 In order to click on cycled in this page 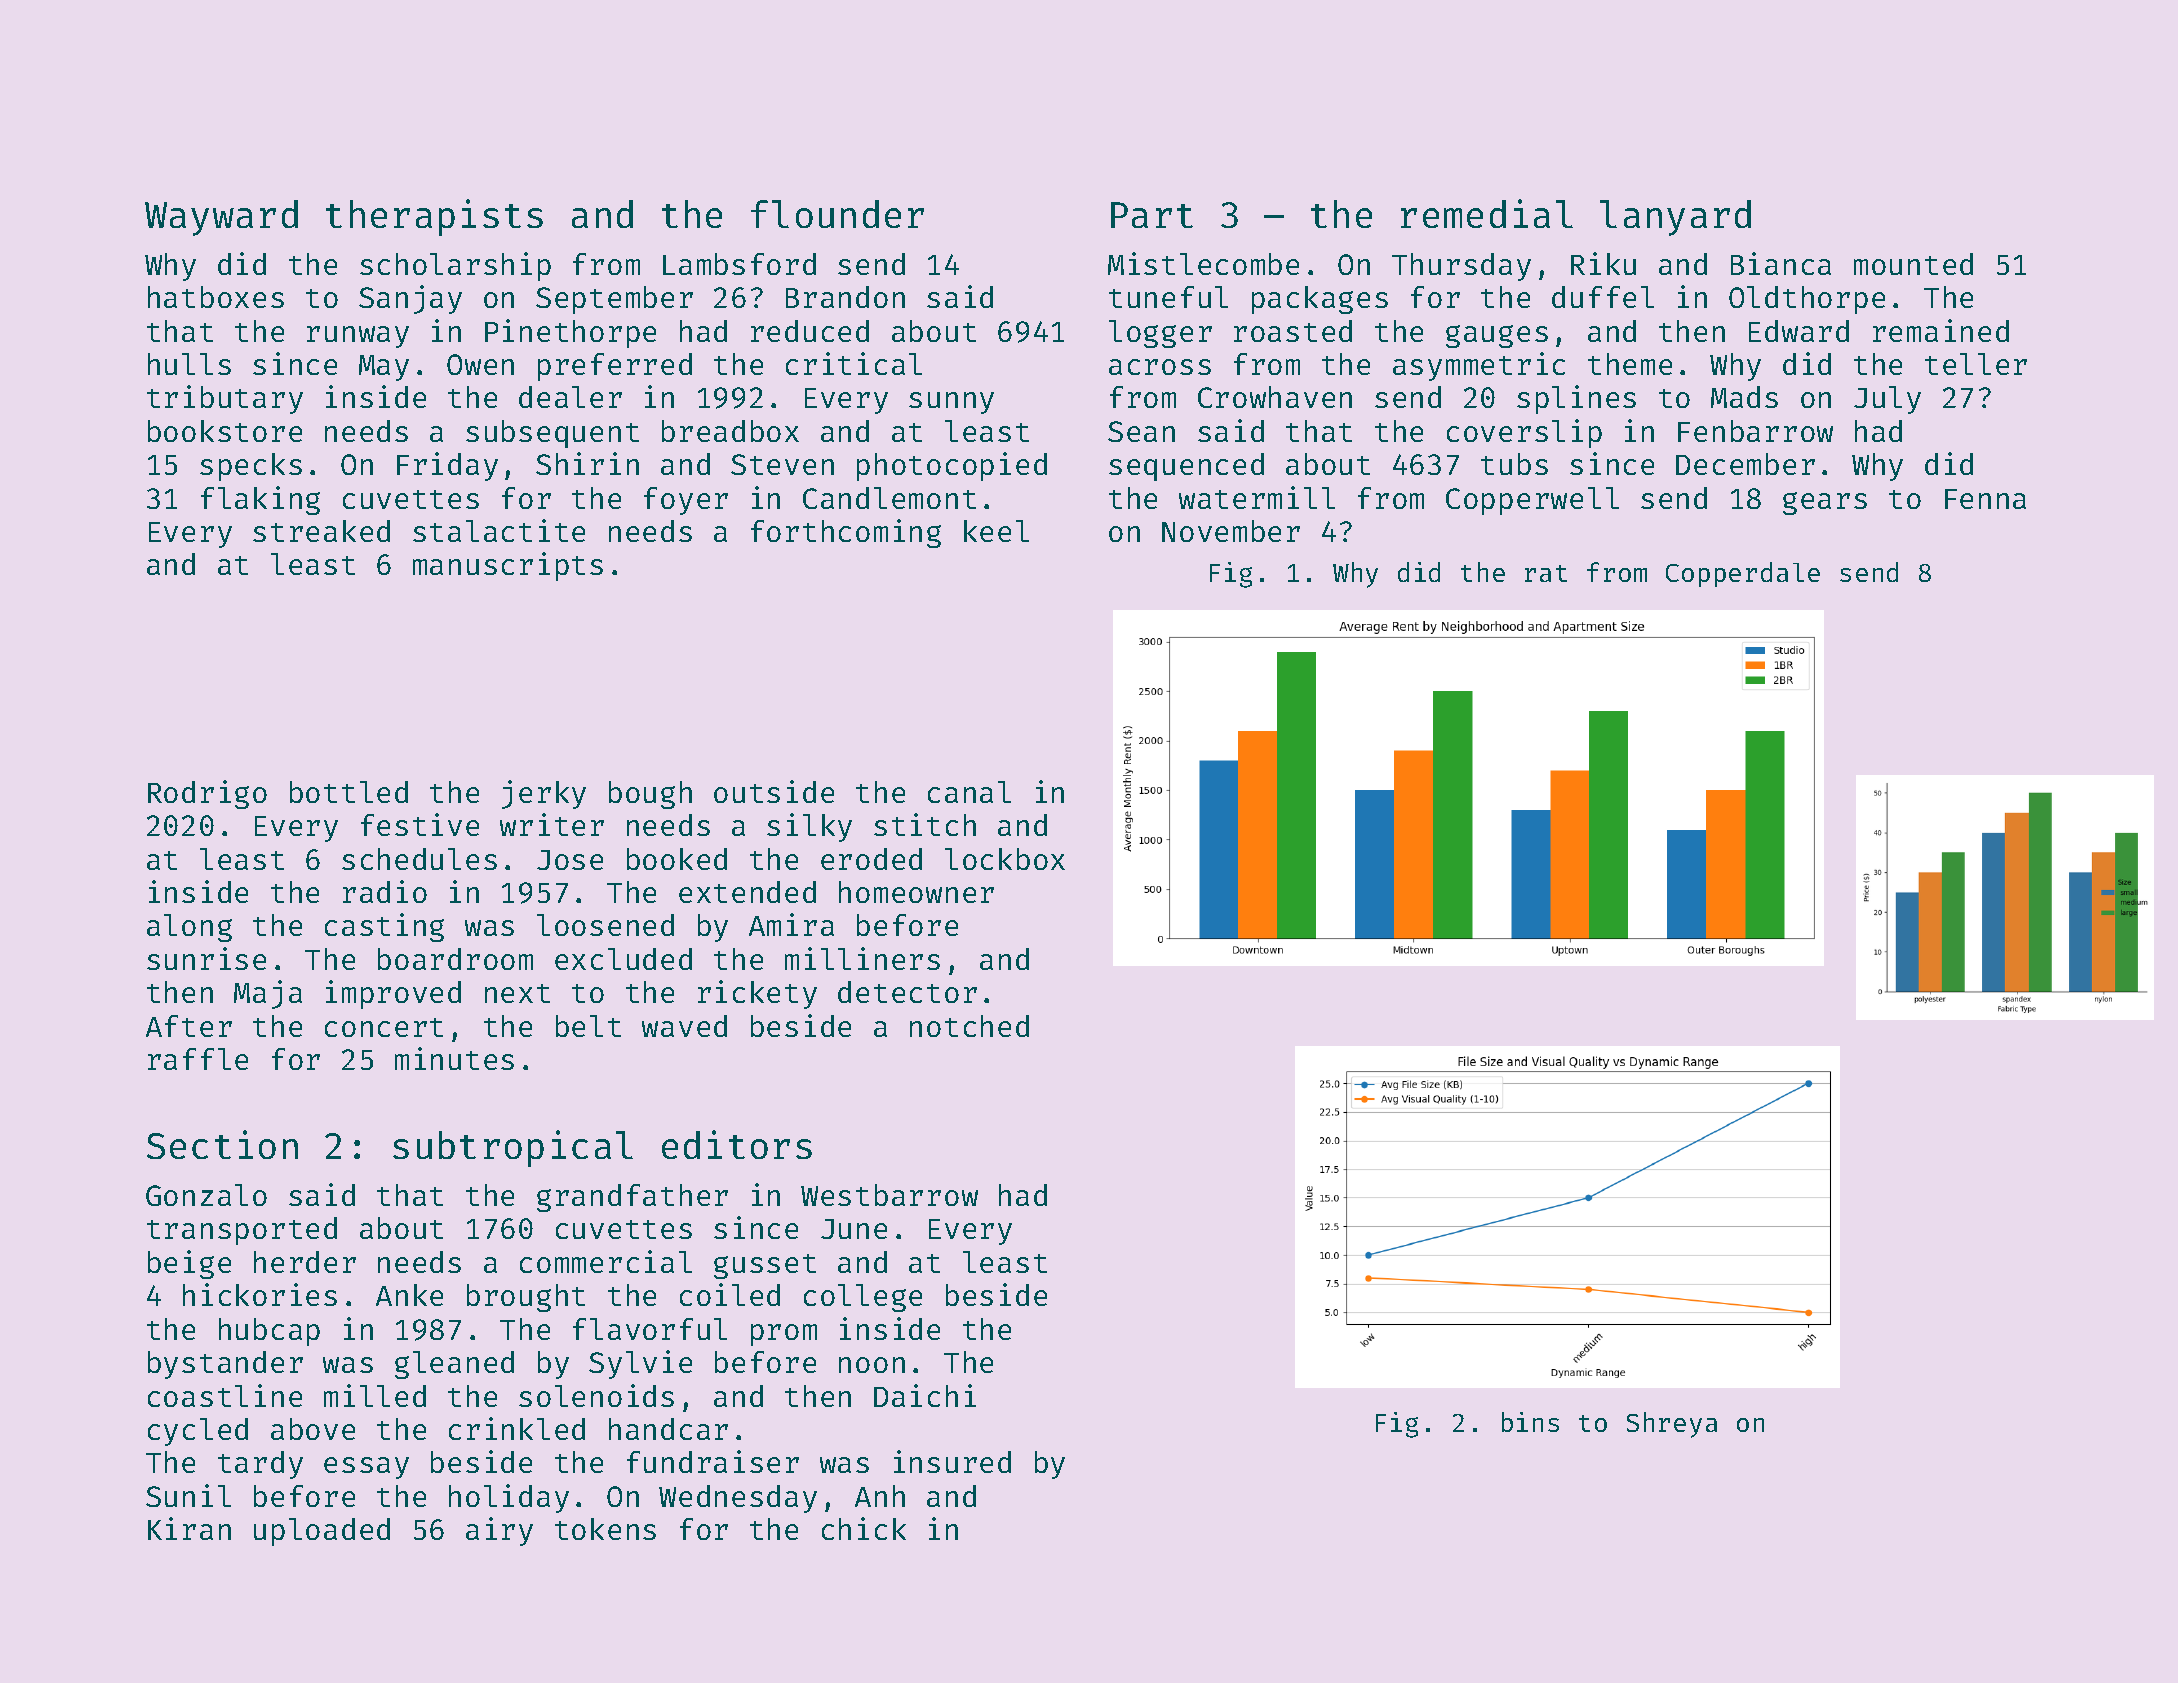, I will do `click(198, 1432)`.
